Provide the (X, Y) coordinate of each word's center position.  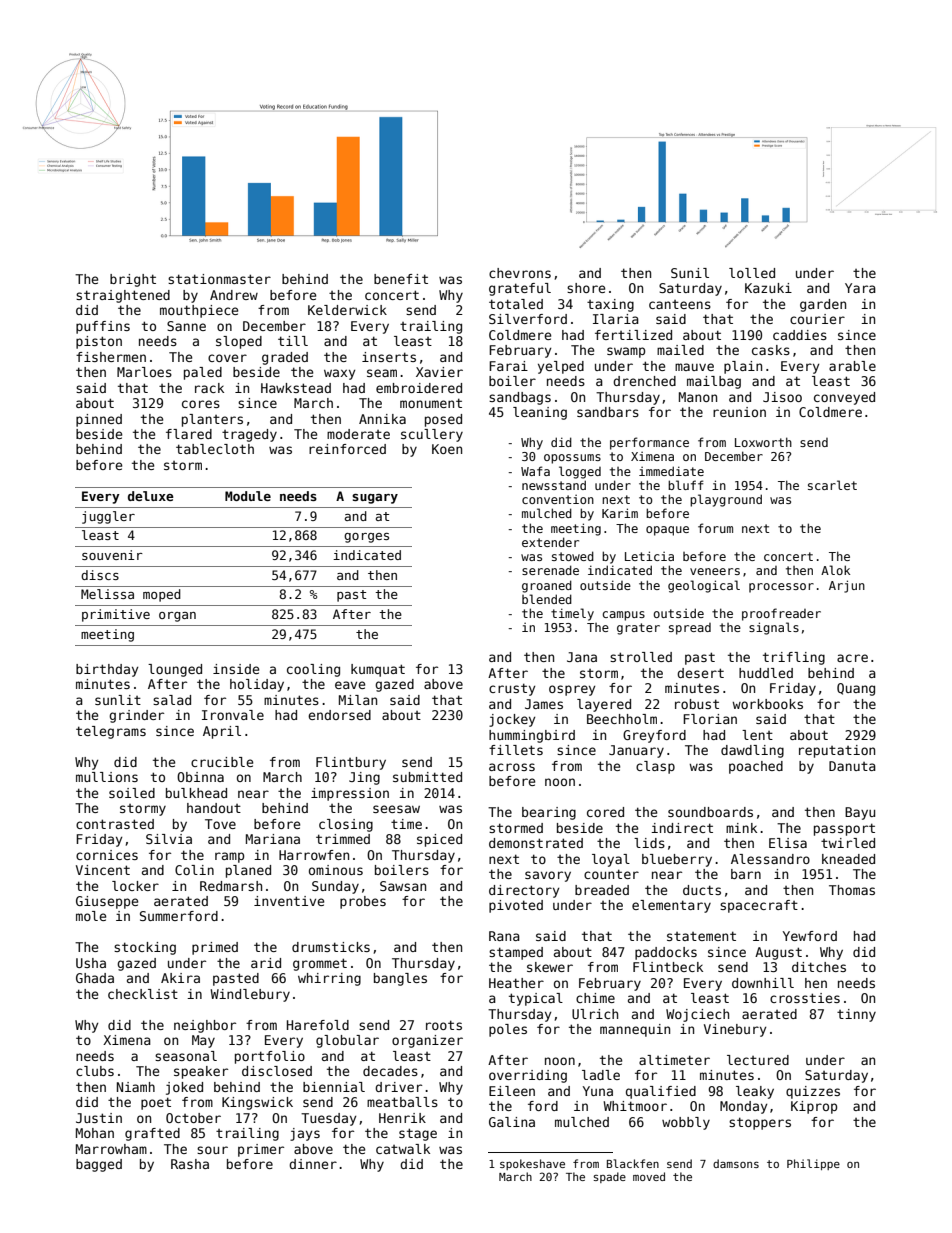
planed (248, 871)
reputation (837, 751)
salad (172, 700)
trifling (794, 658)
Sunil (690, 273)
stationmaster (219, 279)
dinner (313, 1164)
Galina (512, 1122)
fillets (516, 750)
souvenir (112, 555)
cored (605, 812)
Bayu (860, 813)
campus (623, 616)
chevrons (520, 273)
